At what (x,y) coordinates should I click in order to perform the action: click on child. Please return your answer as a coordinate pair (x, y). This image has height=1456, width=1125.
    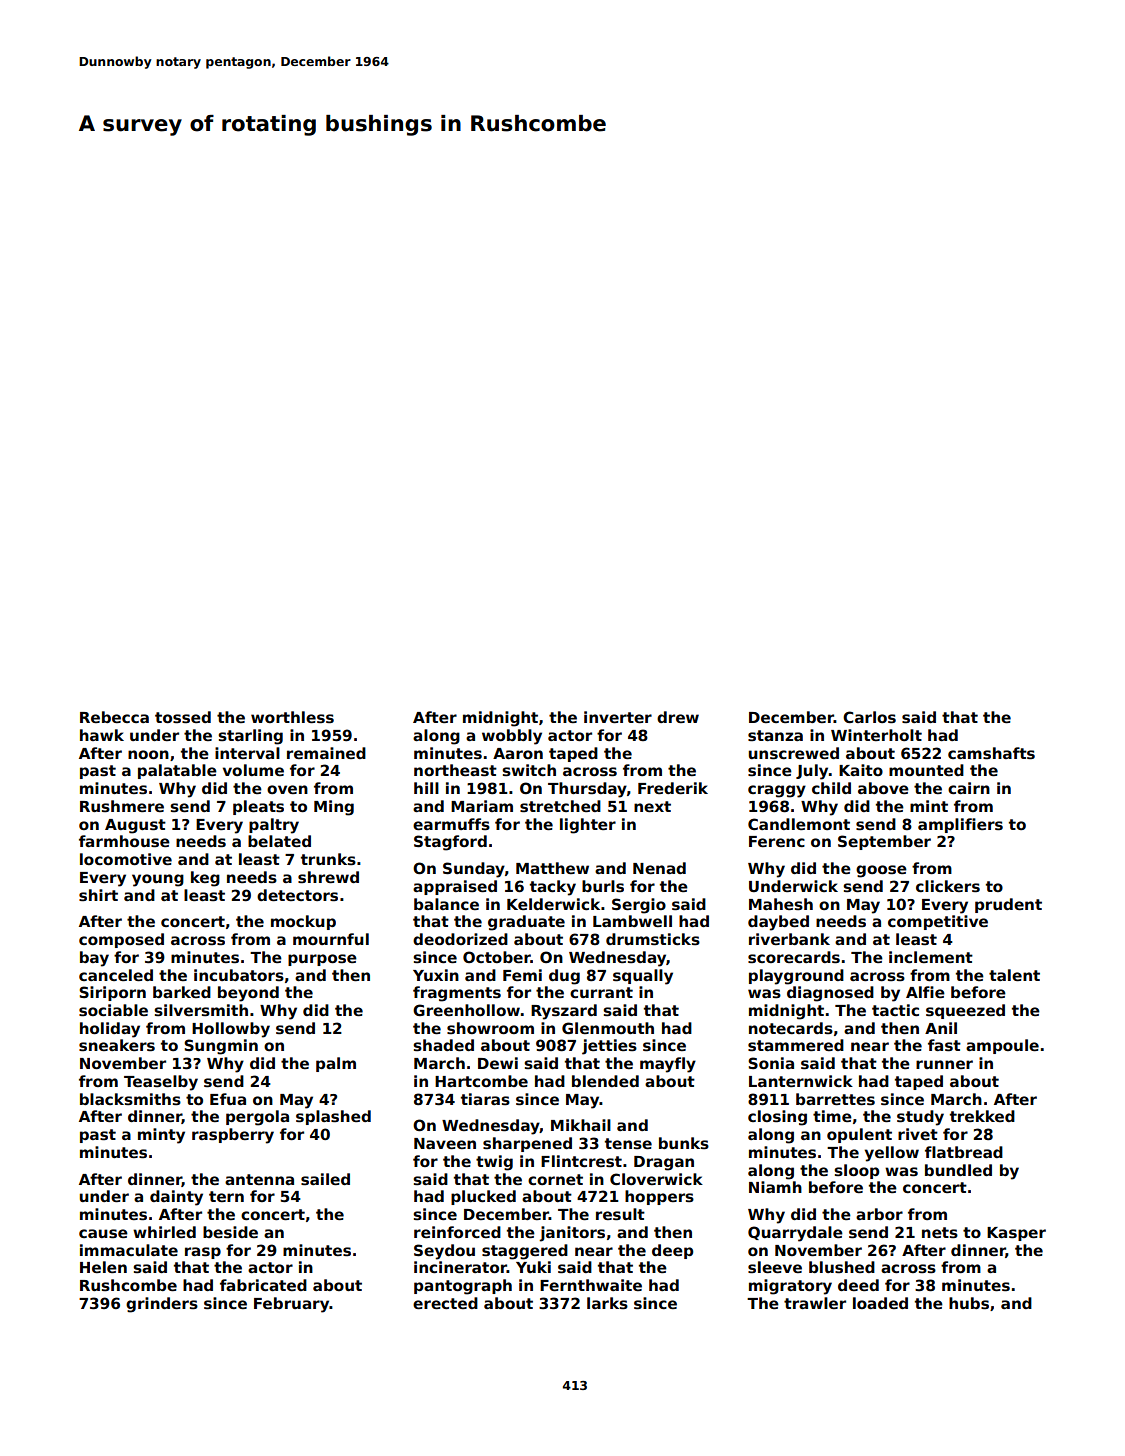
    Looking at the image, I should click on (831, 788).
